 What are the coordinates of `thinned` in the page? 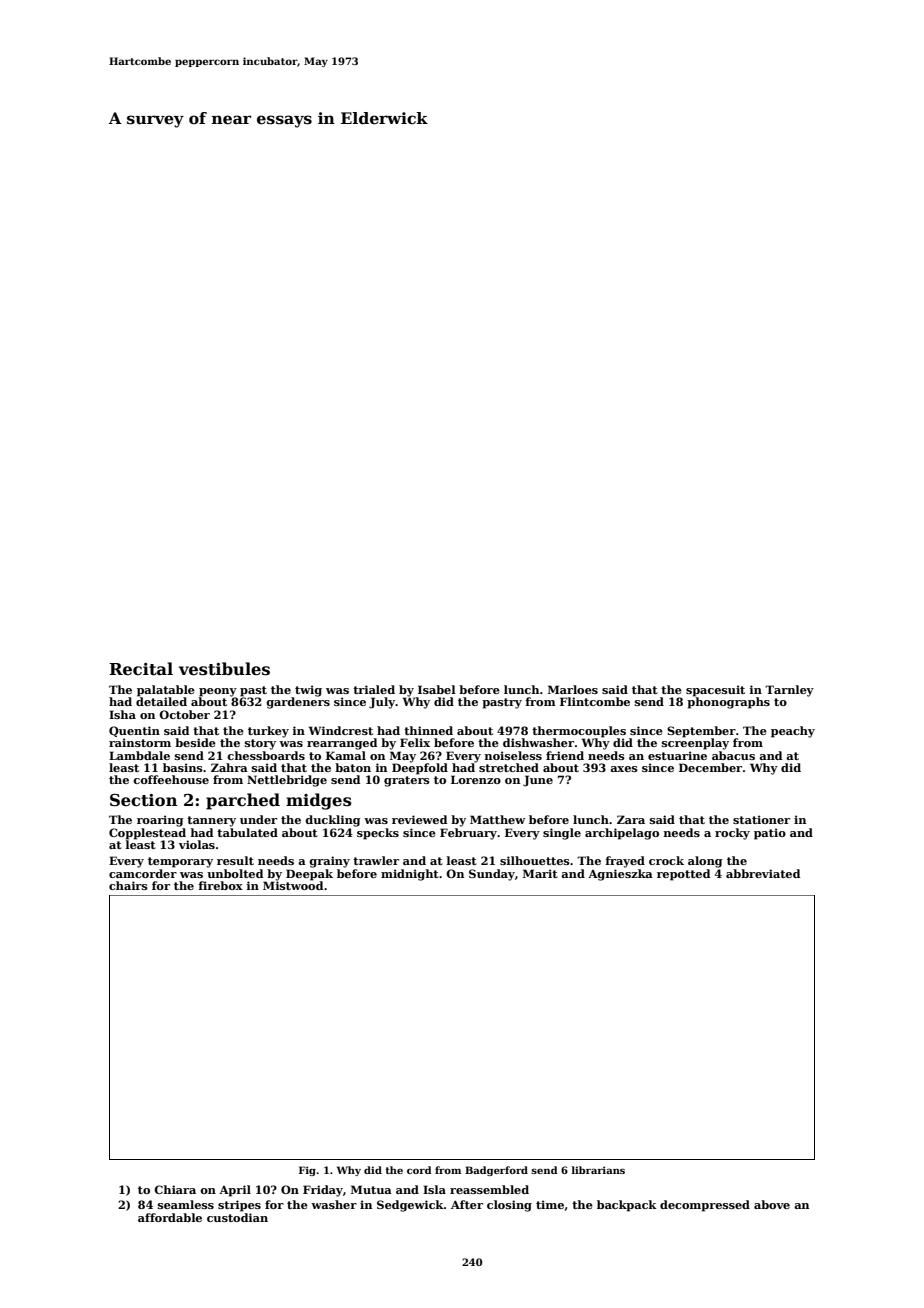 It's located at (428, 730).
